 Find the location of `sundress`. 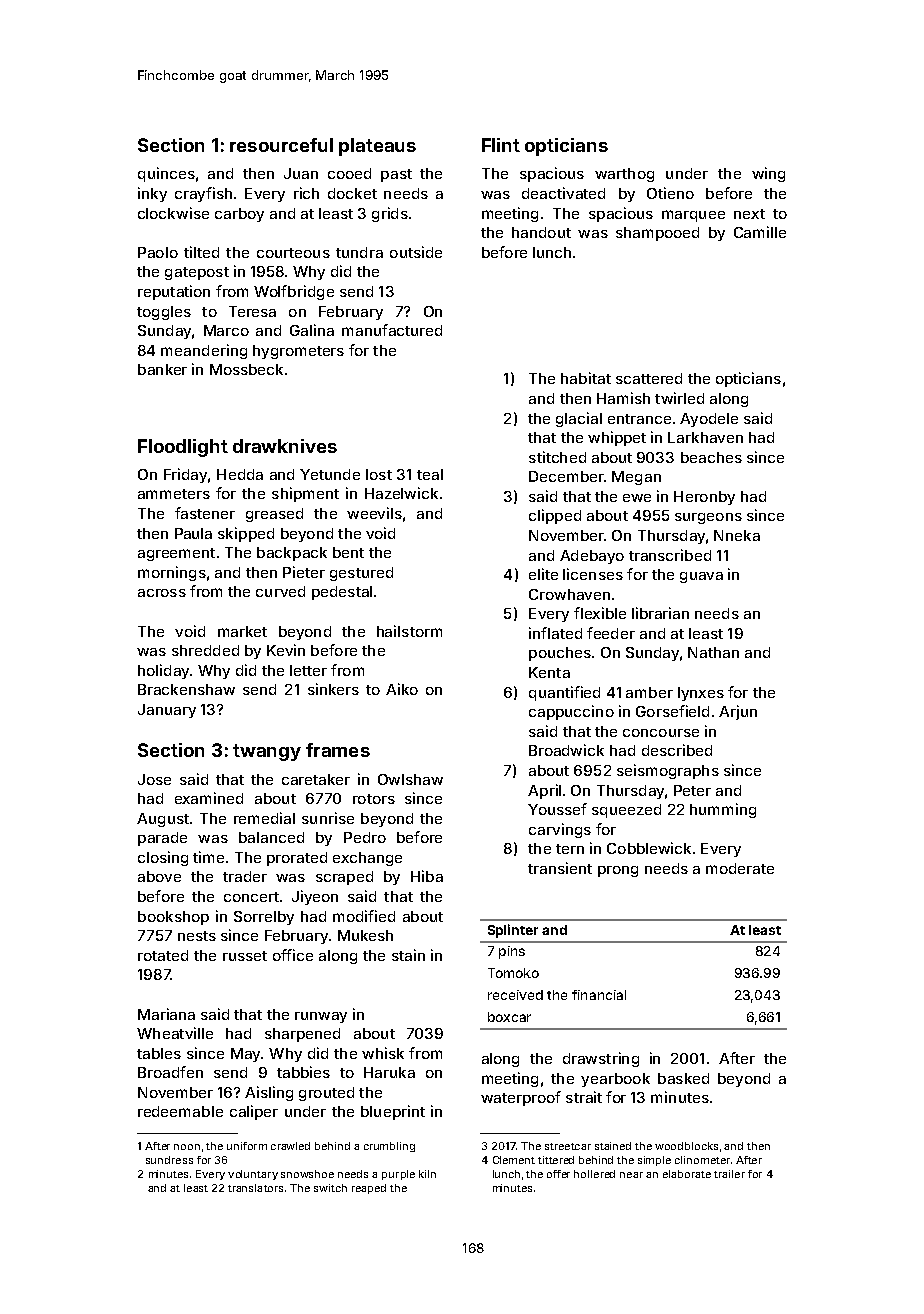

sundress is located at coordinates (169, 1160).
